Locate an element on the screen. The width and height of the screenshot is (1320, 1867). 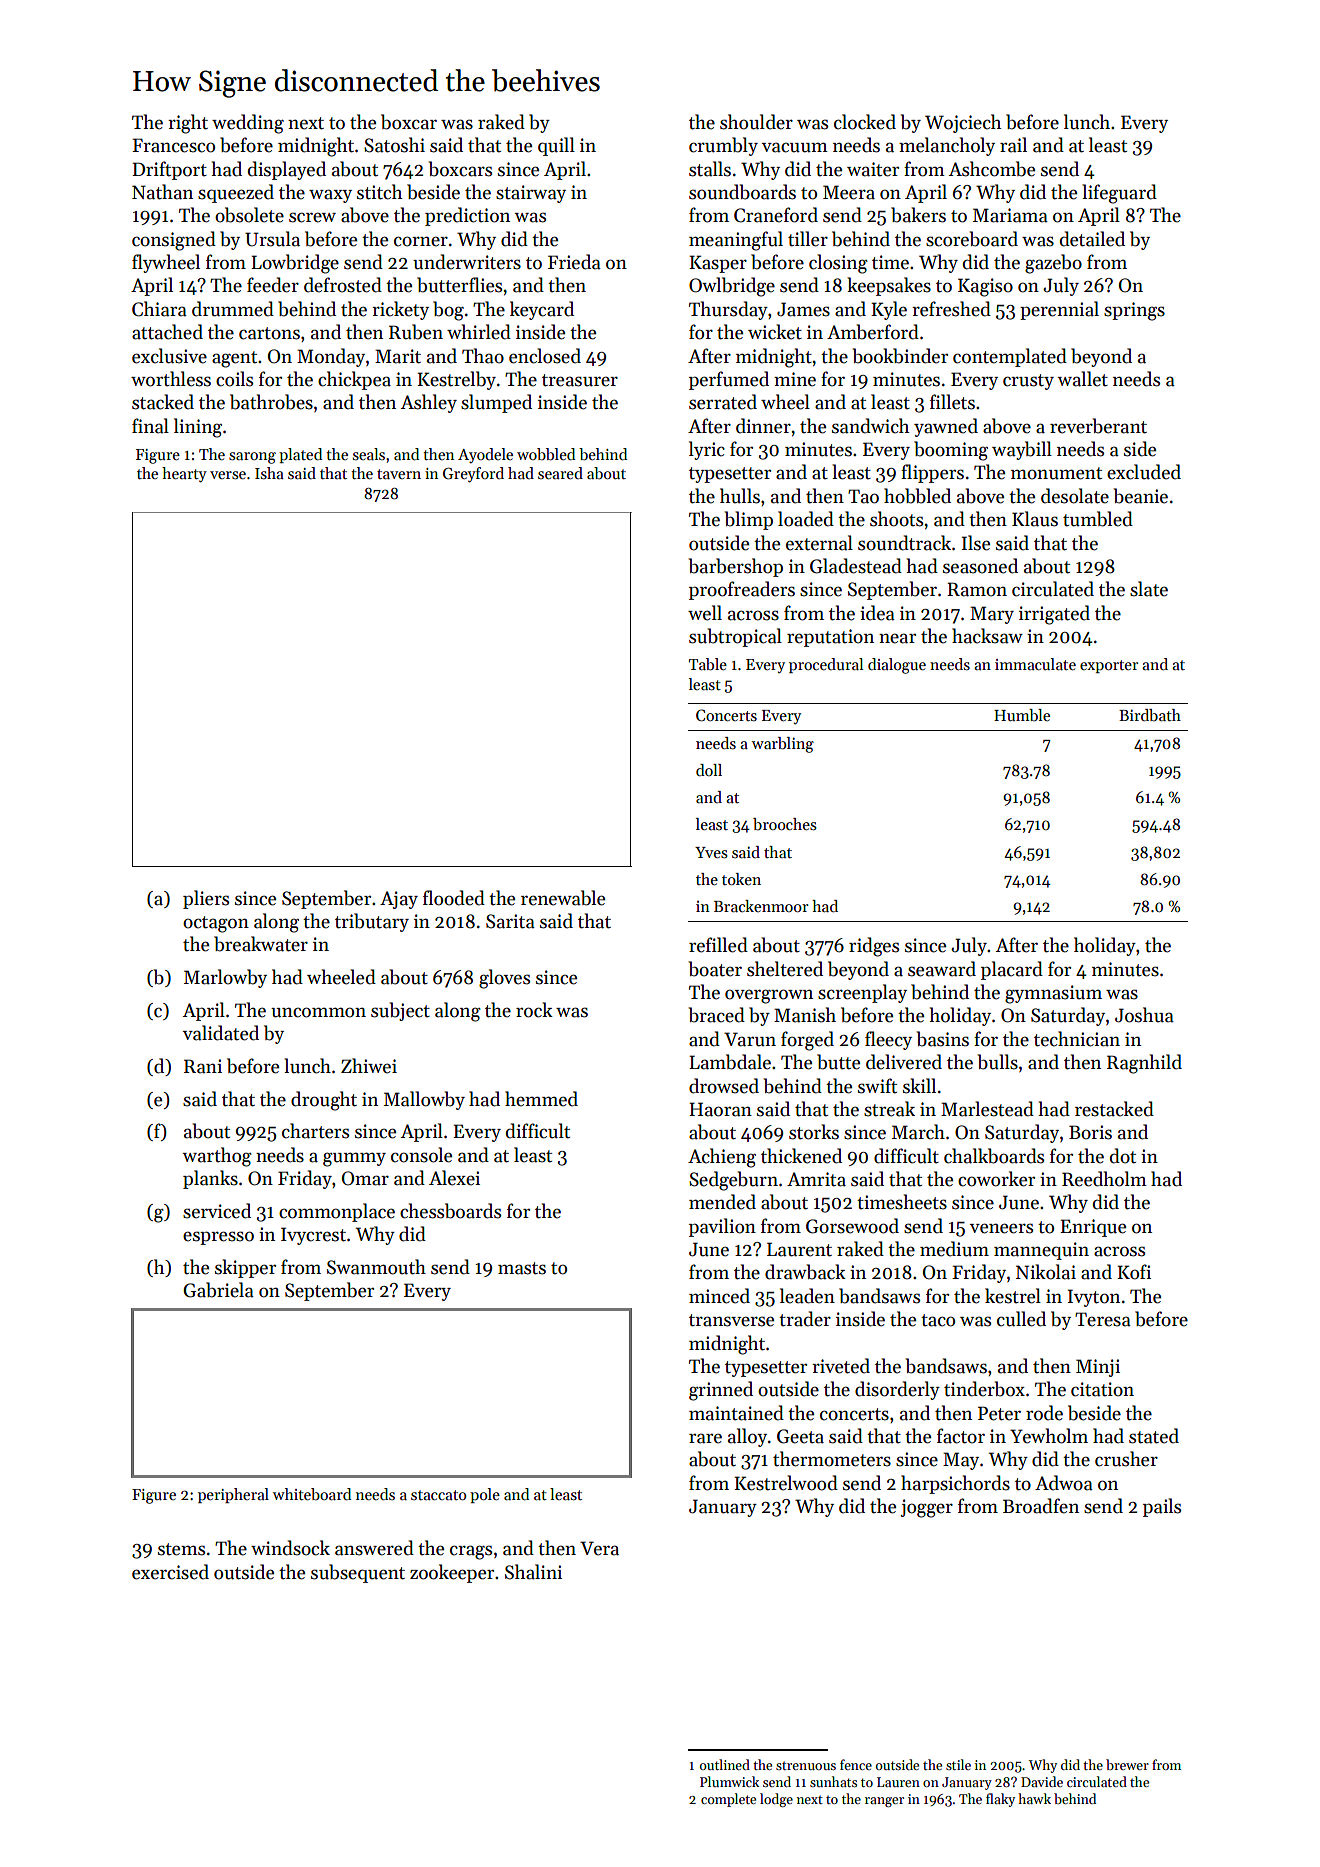
Birdbath is located at coordinates (1150, 715).
